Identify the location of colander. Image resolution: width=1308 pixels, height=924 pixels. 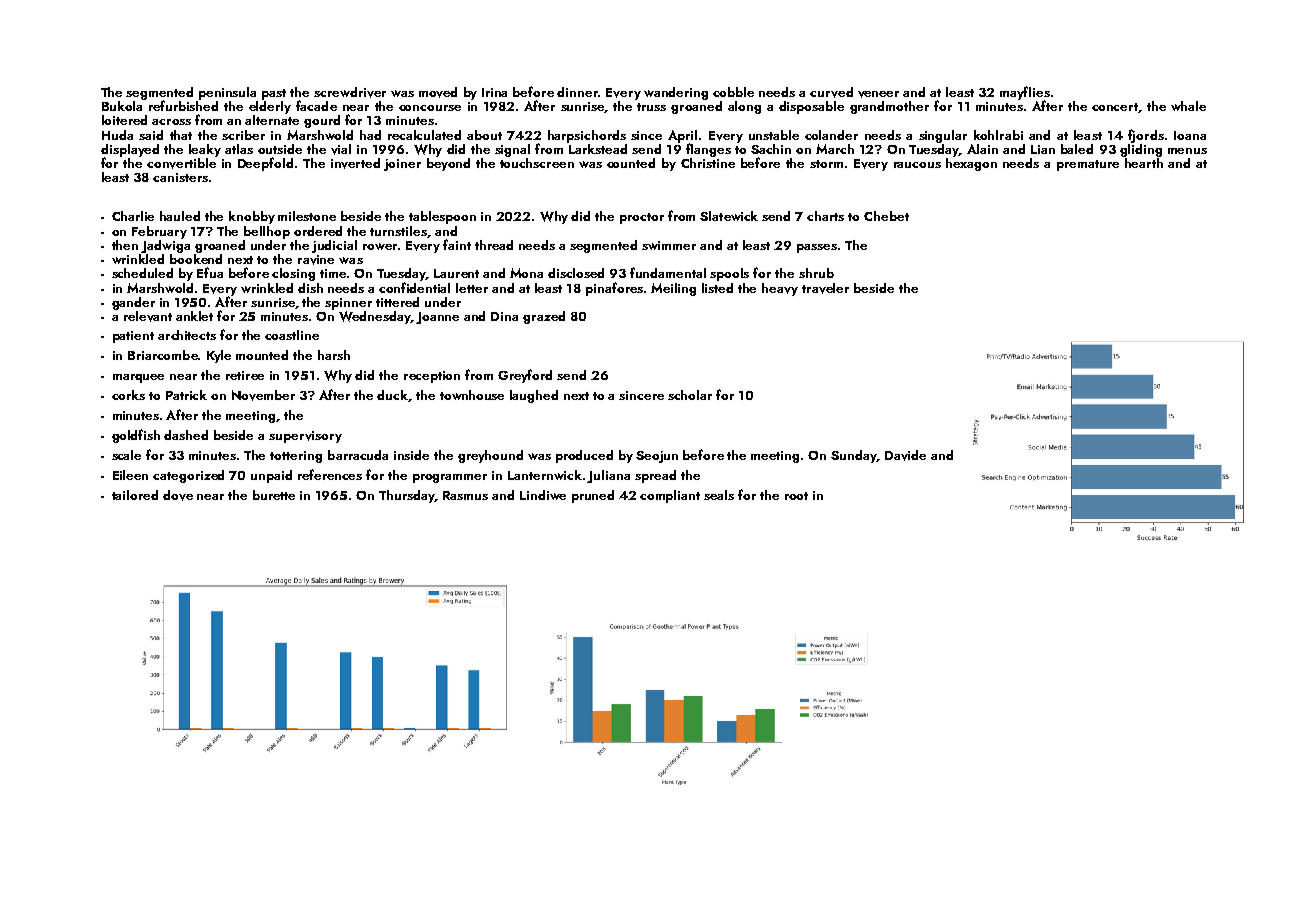
(831, 135).
